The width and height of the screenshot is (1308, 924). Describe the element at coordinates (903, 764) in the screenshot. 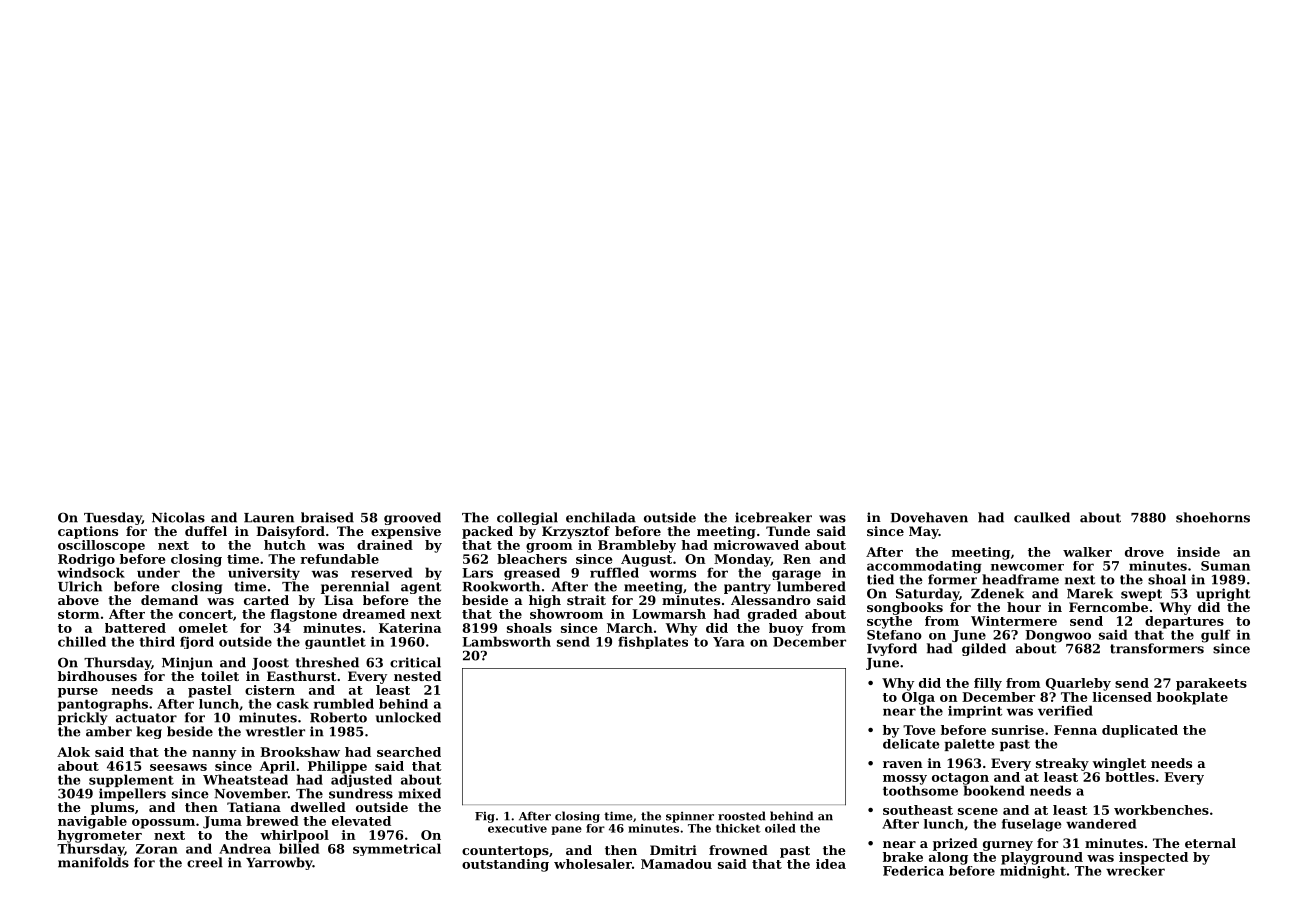

I see `raven` at that location.
